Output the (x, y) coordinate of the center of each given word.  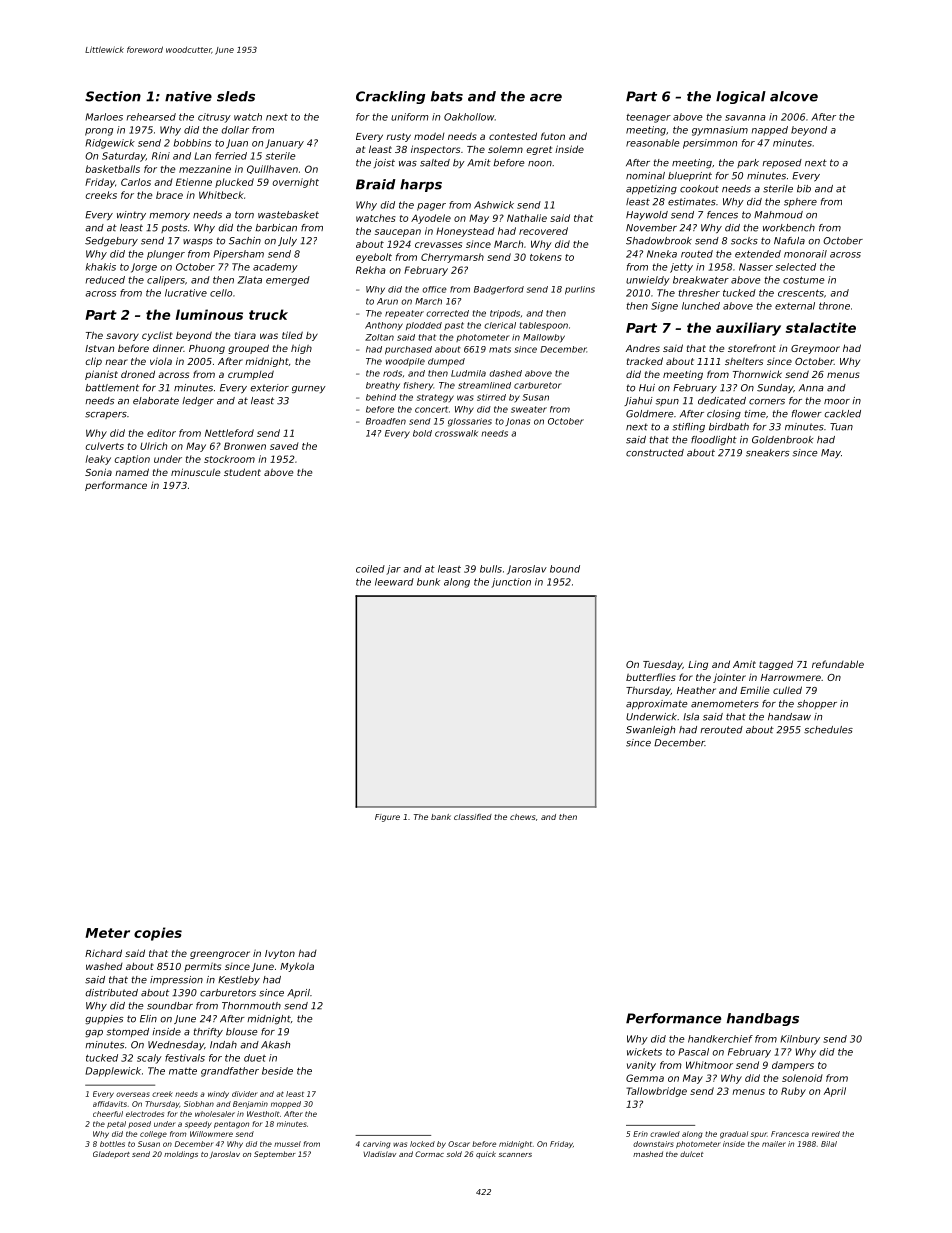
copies (158, 934)
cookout (699, 189)
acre (546, 98)
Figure (387, 818)
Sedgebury (111, 242)
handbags (763, 1019)
